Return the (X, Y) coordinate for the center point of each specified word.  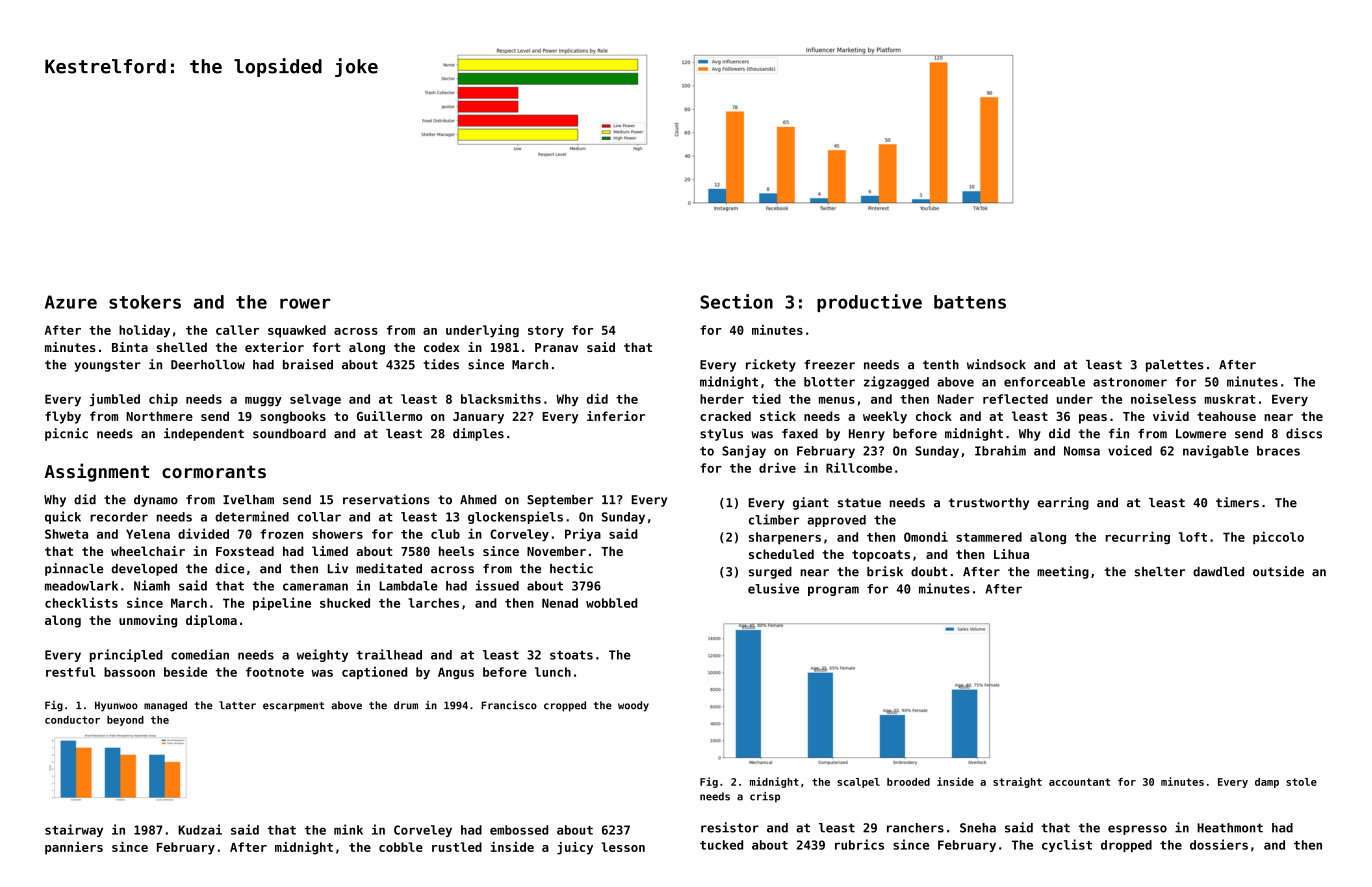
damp (1267, 783)
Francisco (509, 705)
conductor (72, 720)
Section (736, 301)
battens (970, 302)
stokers (145, 302)
